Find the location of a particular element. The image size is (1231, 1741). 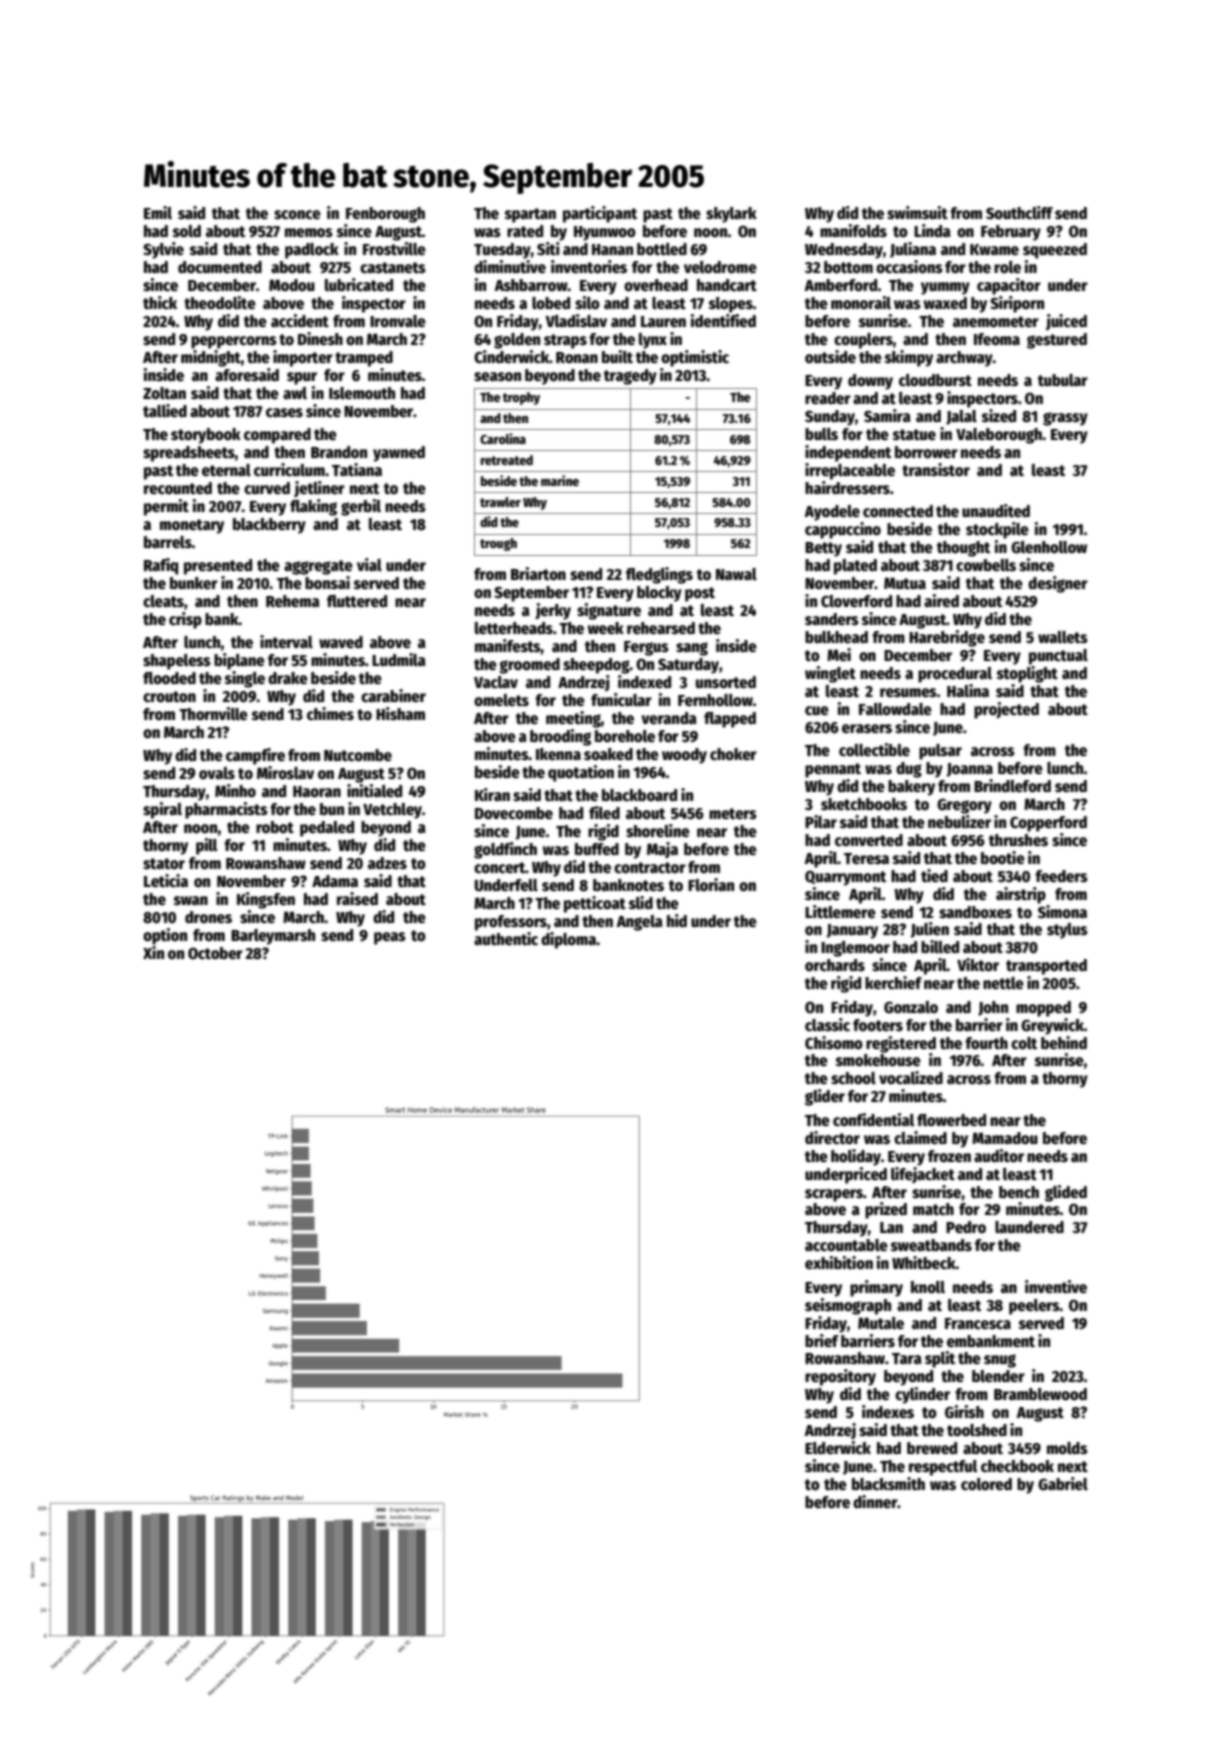

Southcliff is located at coordinates (1019, 213).
